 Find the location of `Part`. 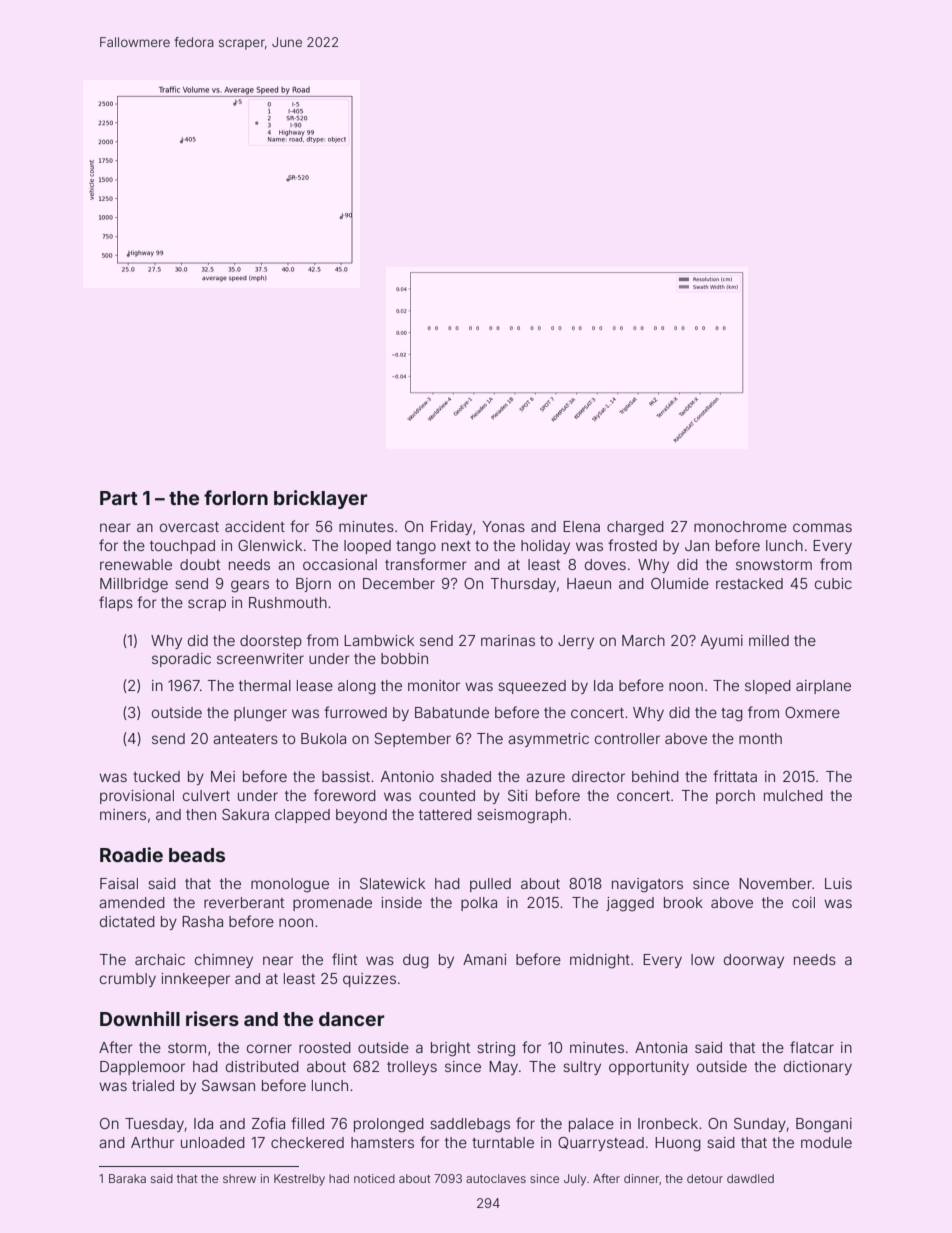

Part is located at coordinates (119, 498).
